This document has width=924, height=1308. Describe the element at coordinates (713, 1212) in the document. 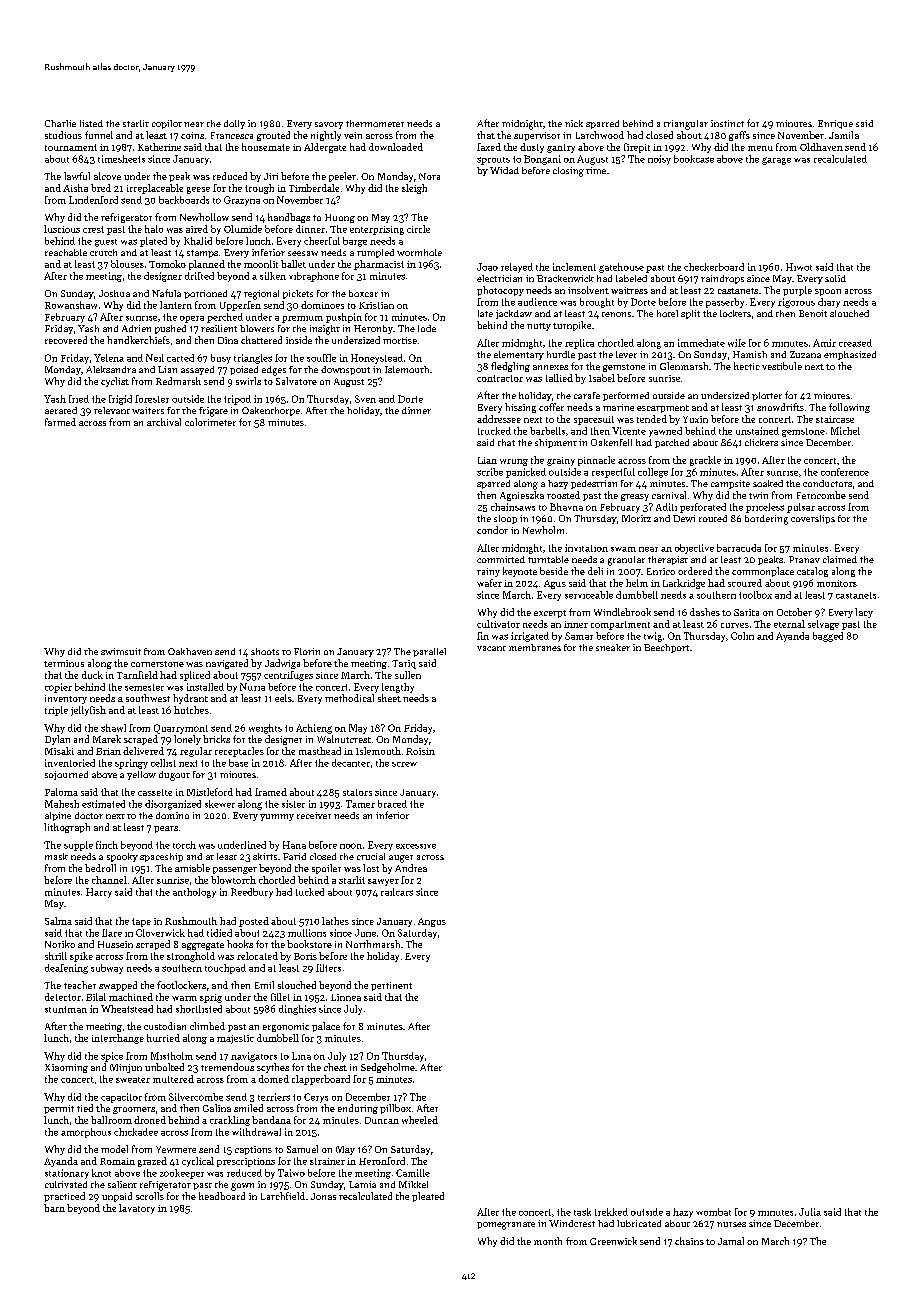

I see `wombat` at that location.
